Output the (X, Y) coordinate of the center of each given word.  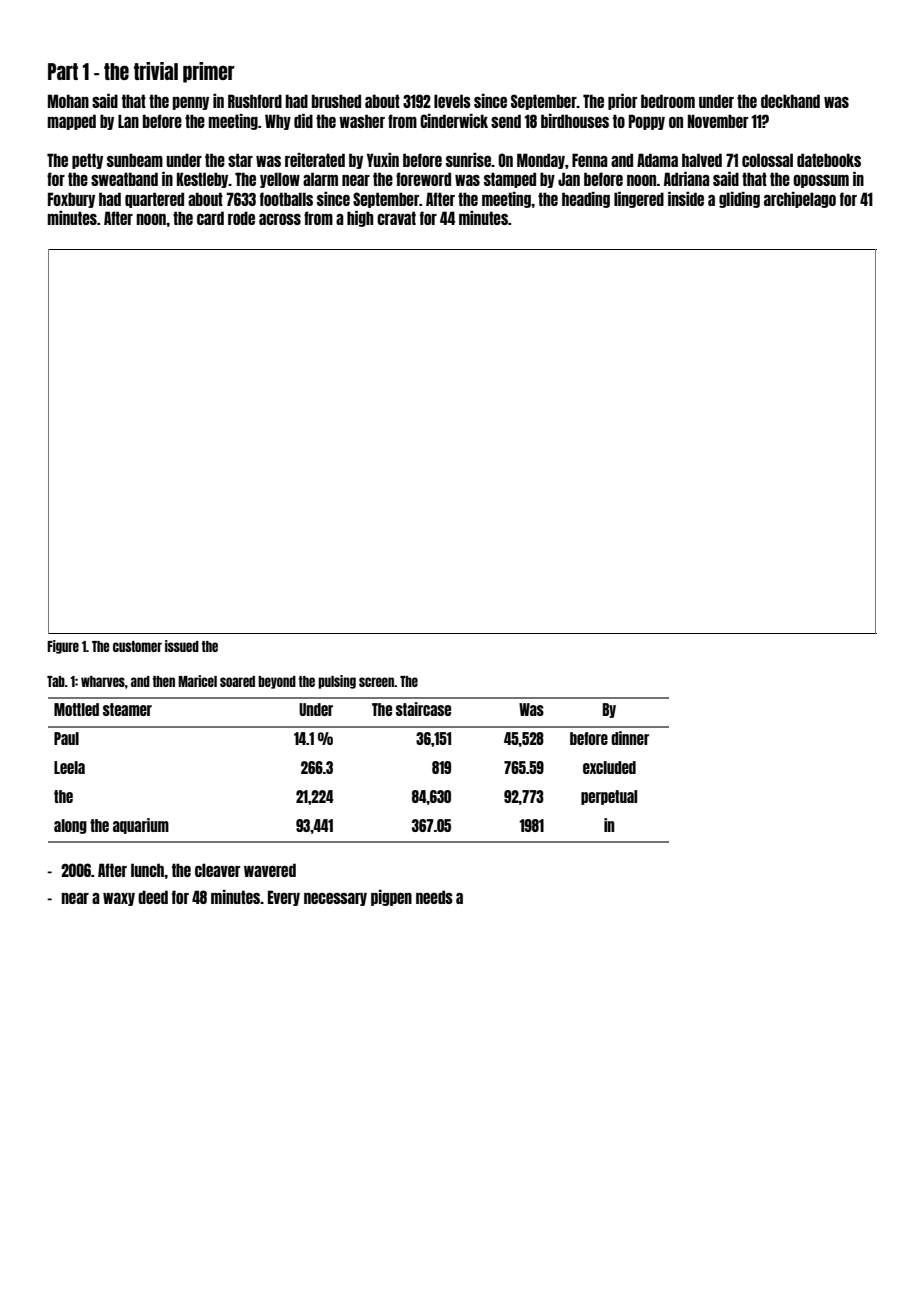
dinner (630, 738)
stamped (510, 180)
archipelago (800, 200)
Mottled (76, 709)
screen (376, 682)
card (210, 218)
